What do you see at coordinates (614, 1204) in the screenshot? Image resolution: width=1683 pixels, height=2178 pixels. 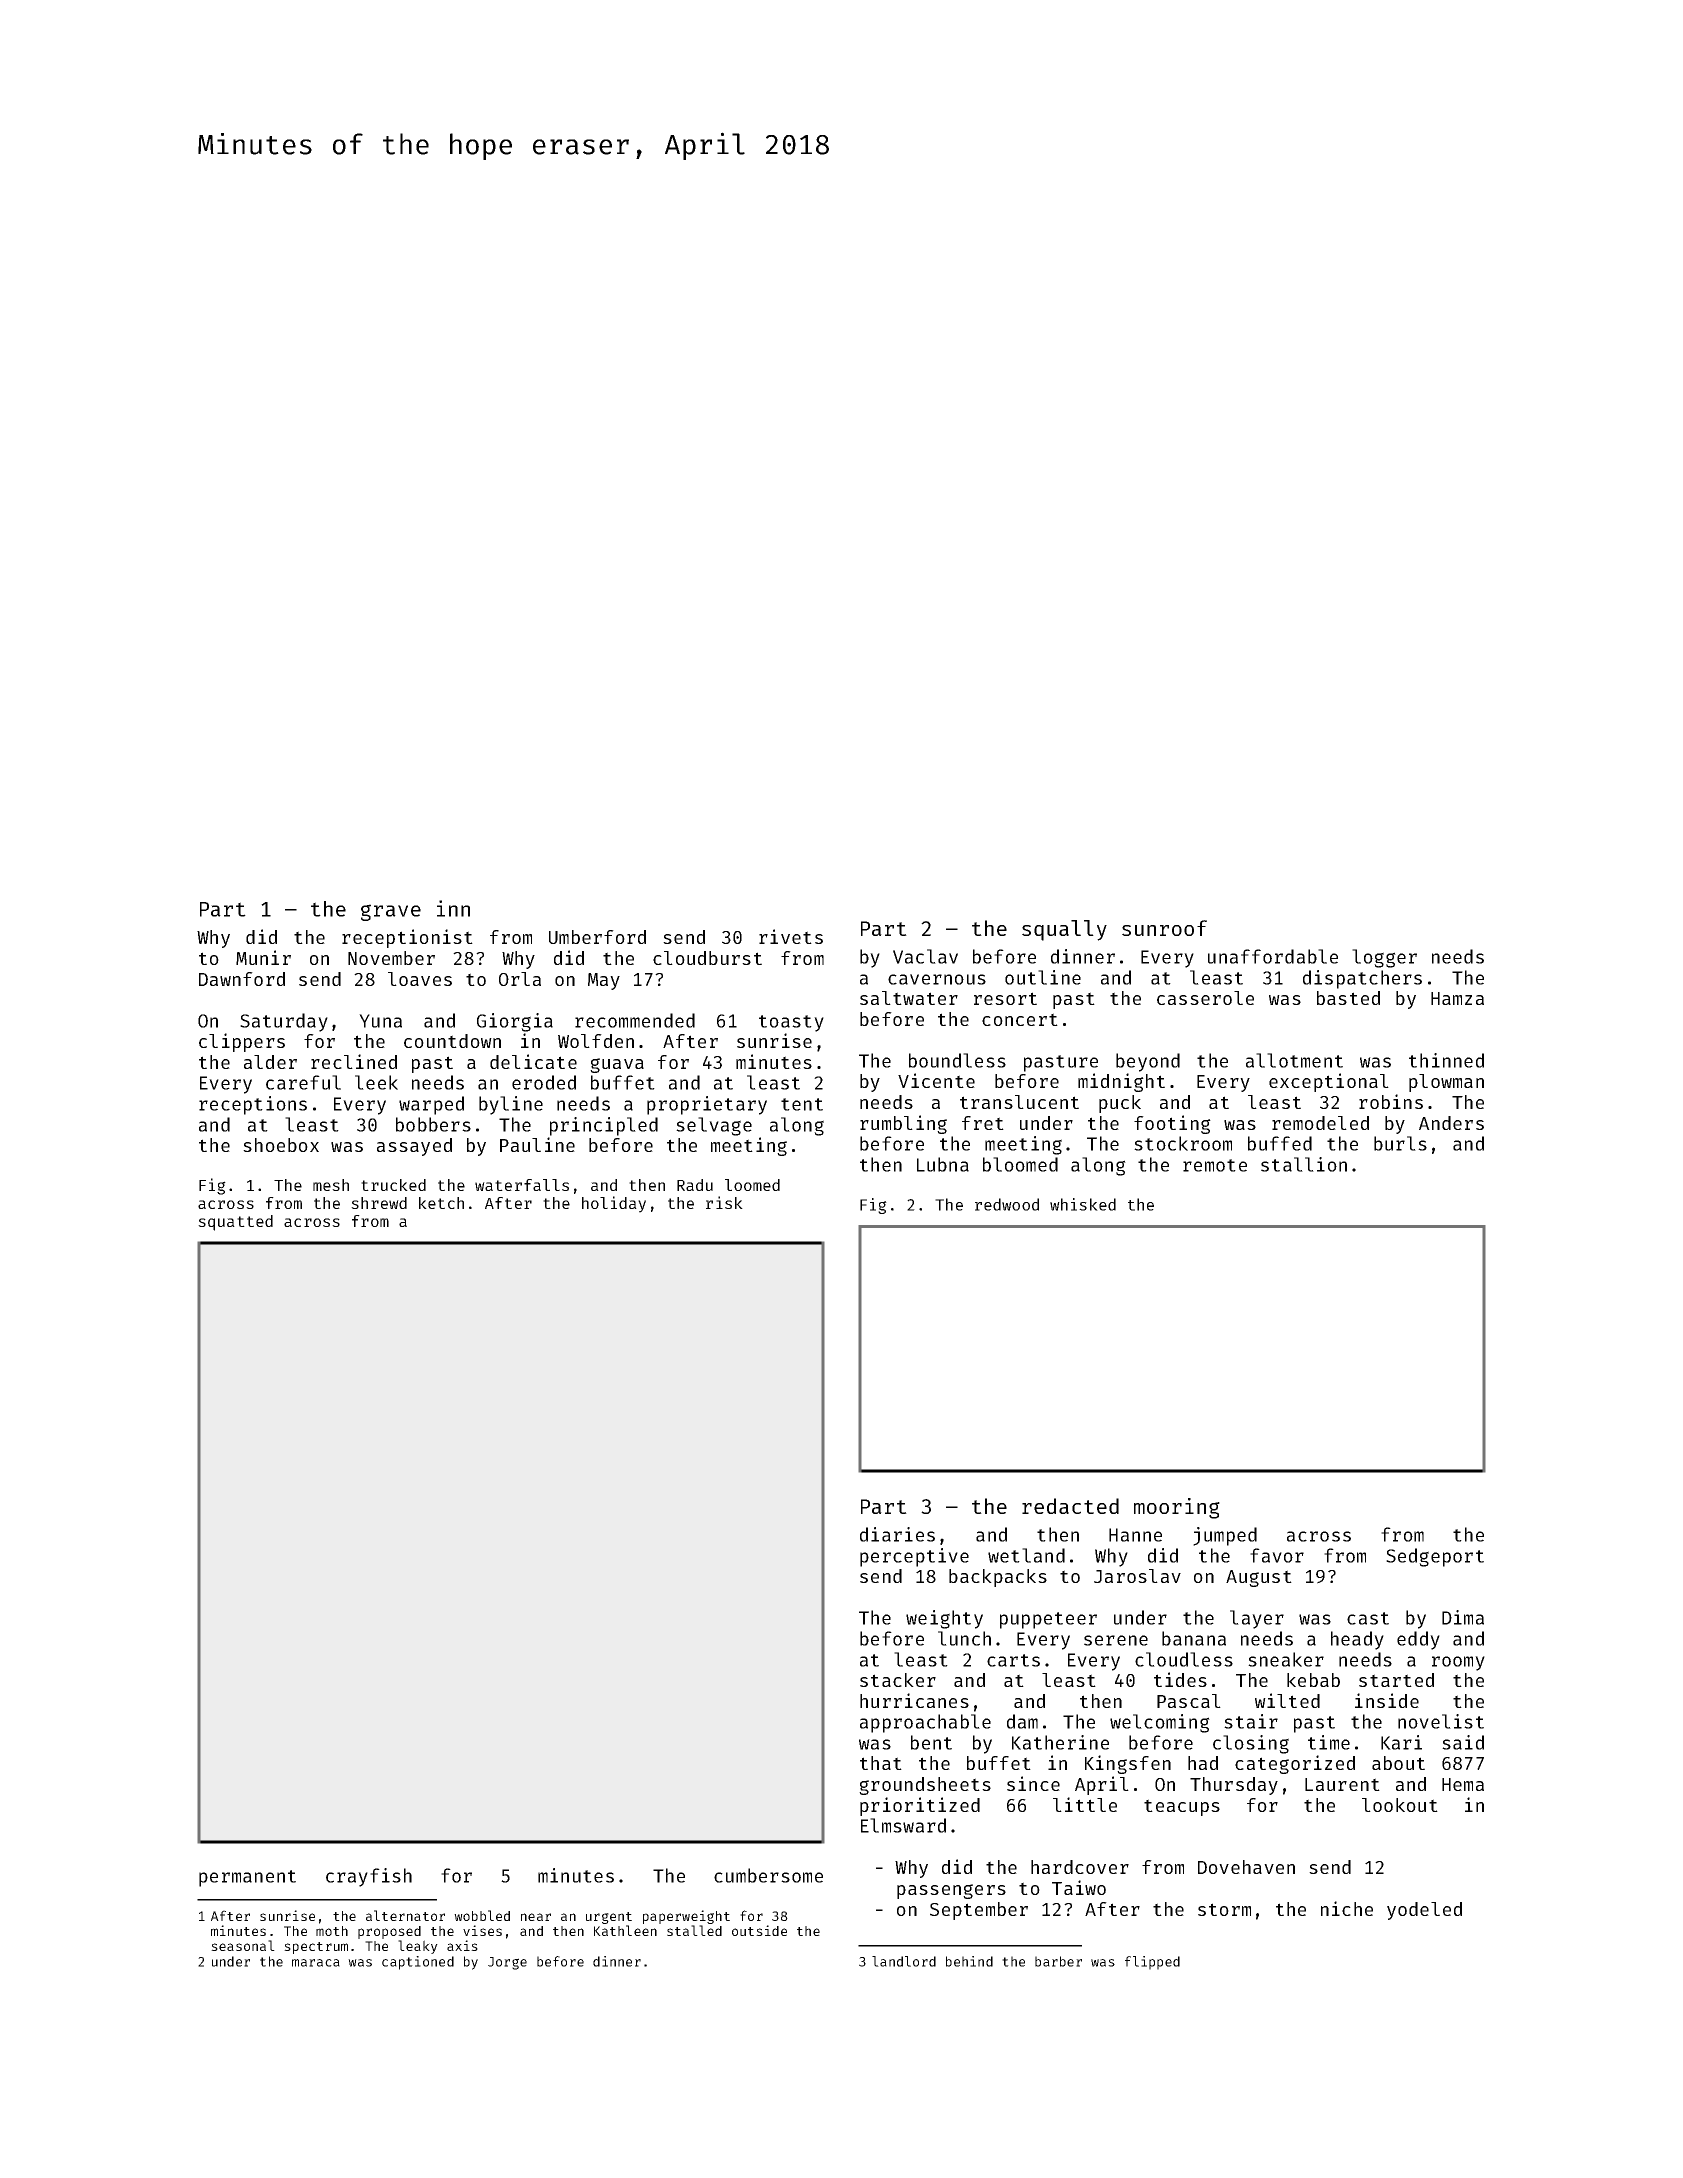 I see `holiday` at bounding box center [614, 1204].
